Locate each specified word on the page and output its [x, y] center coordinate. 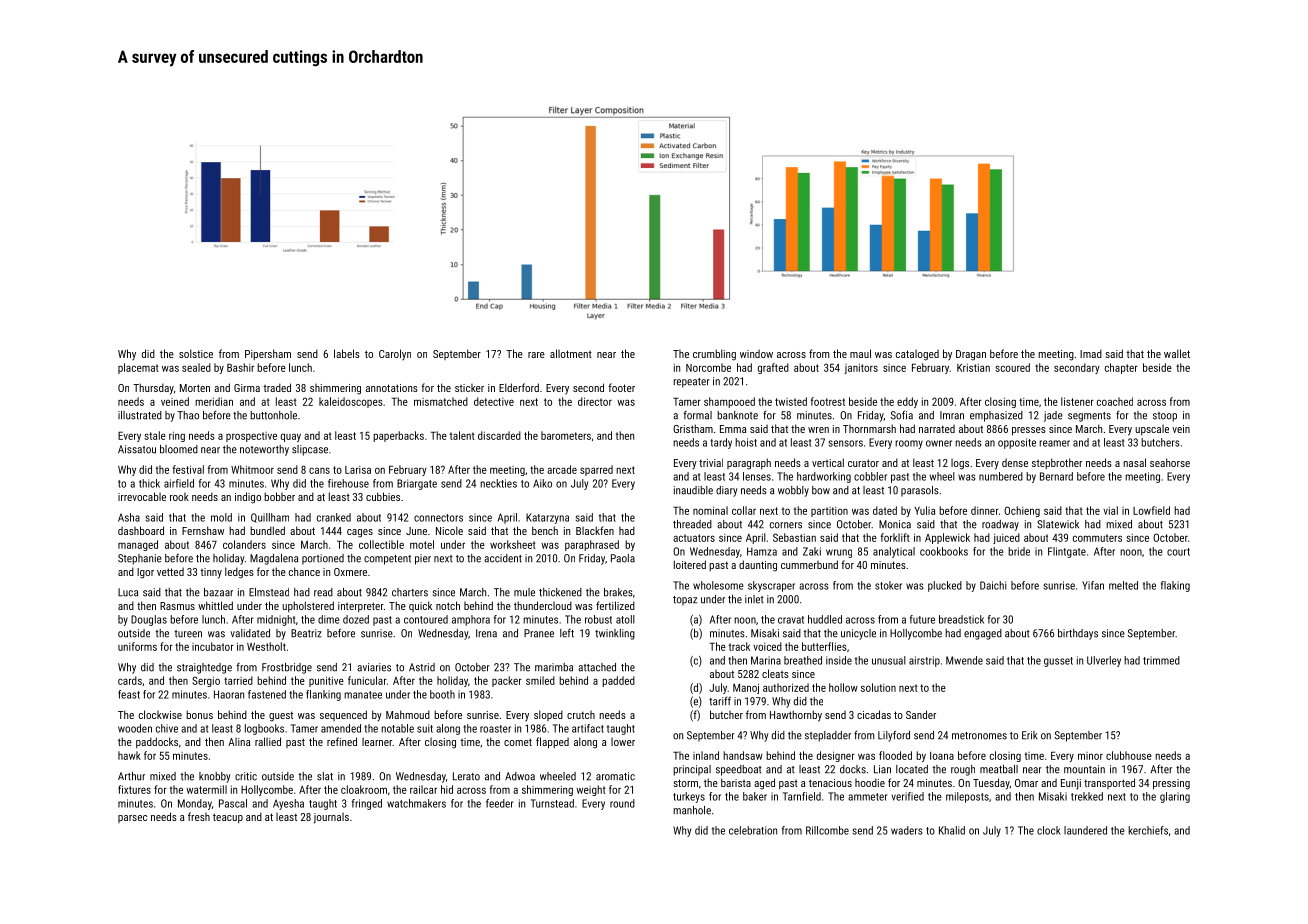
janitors [861, 369]
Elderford [519, 387]
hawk [129, 755]
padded [618, 681]
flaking [1175, 586]
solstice [196, 353]
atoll [625, 619]
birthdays [1078, 634]
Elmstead [269, 592]
